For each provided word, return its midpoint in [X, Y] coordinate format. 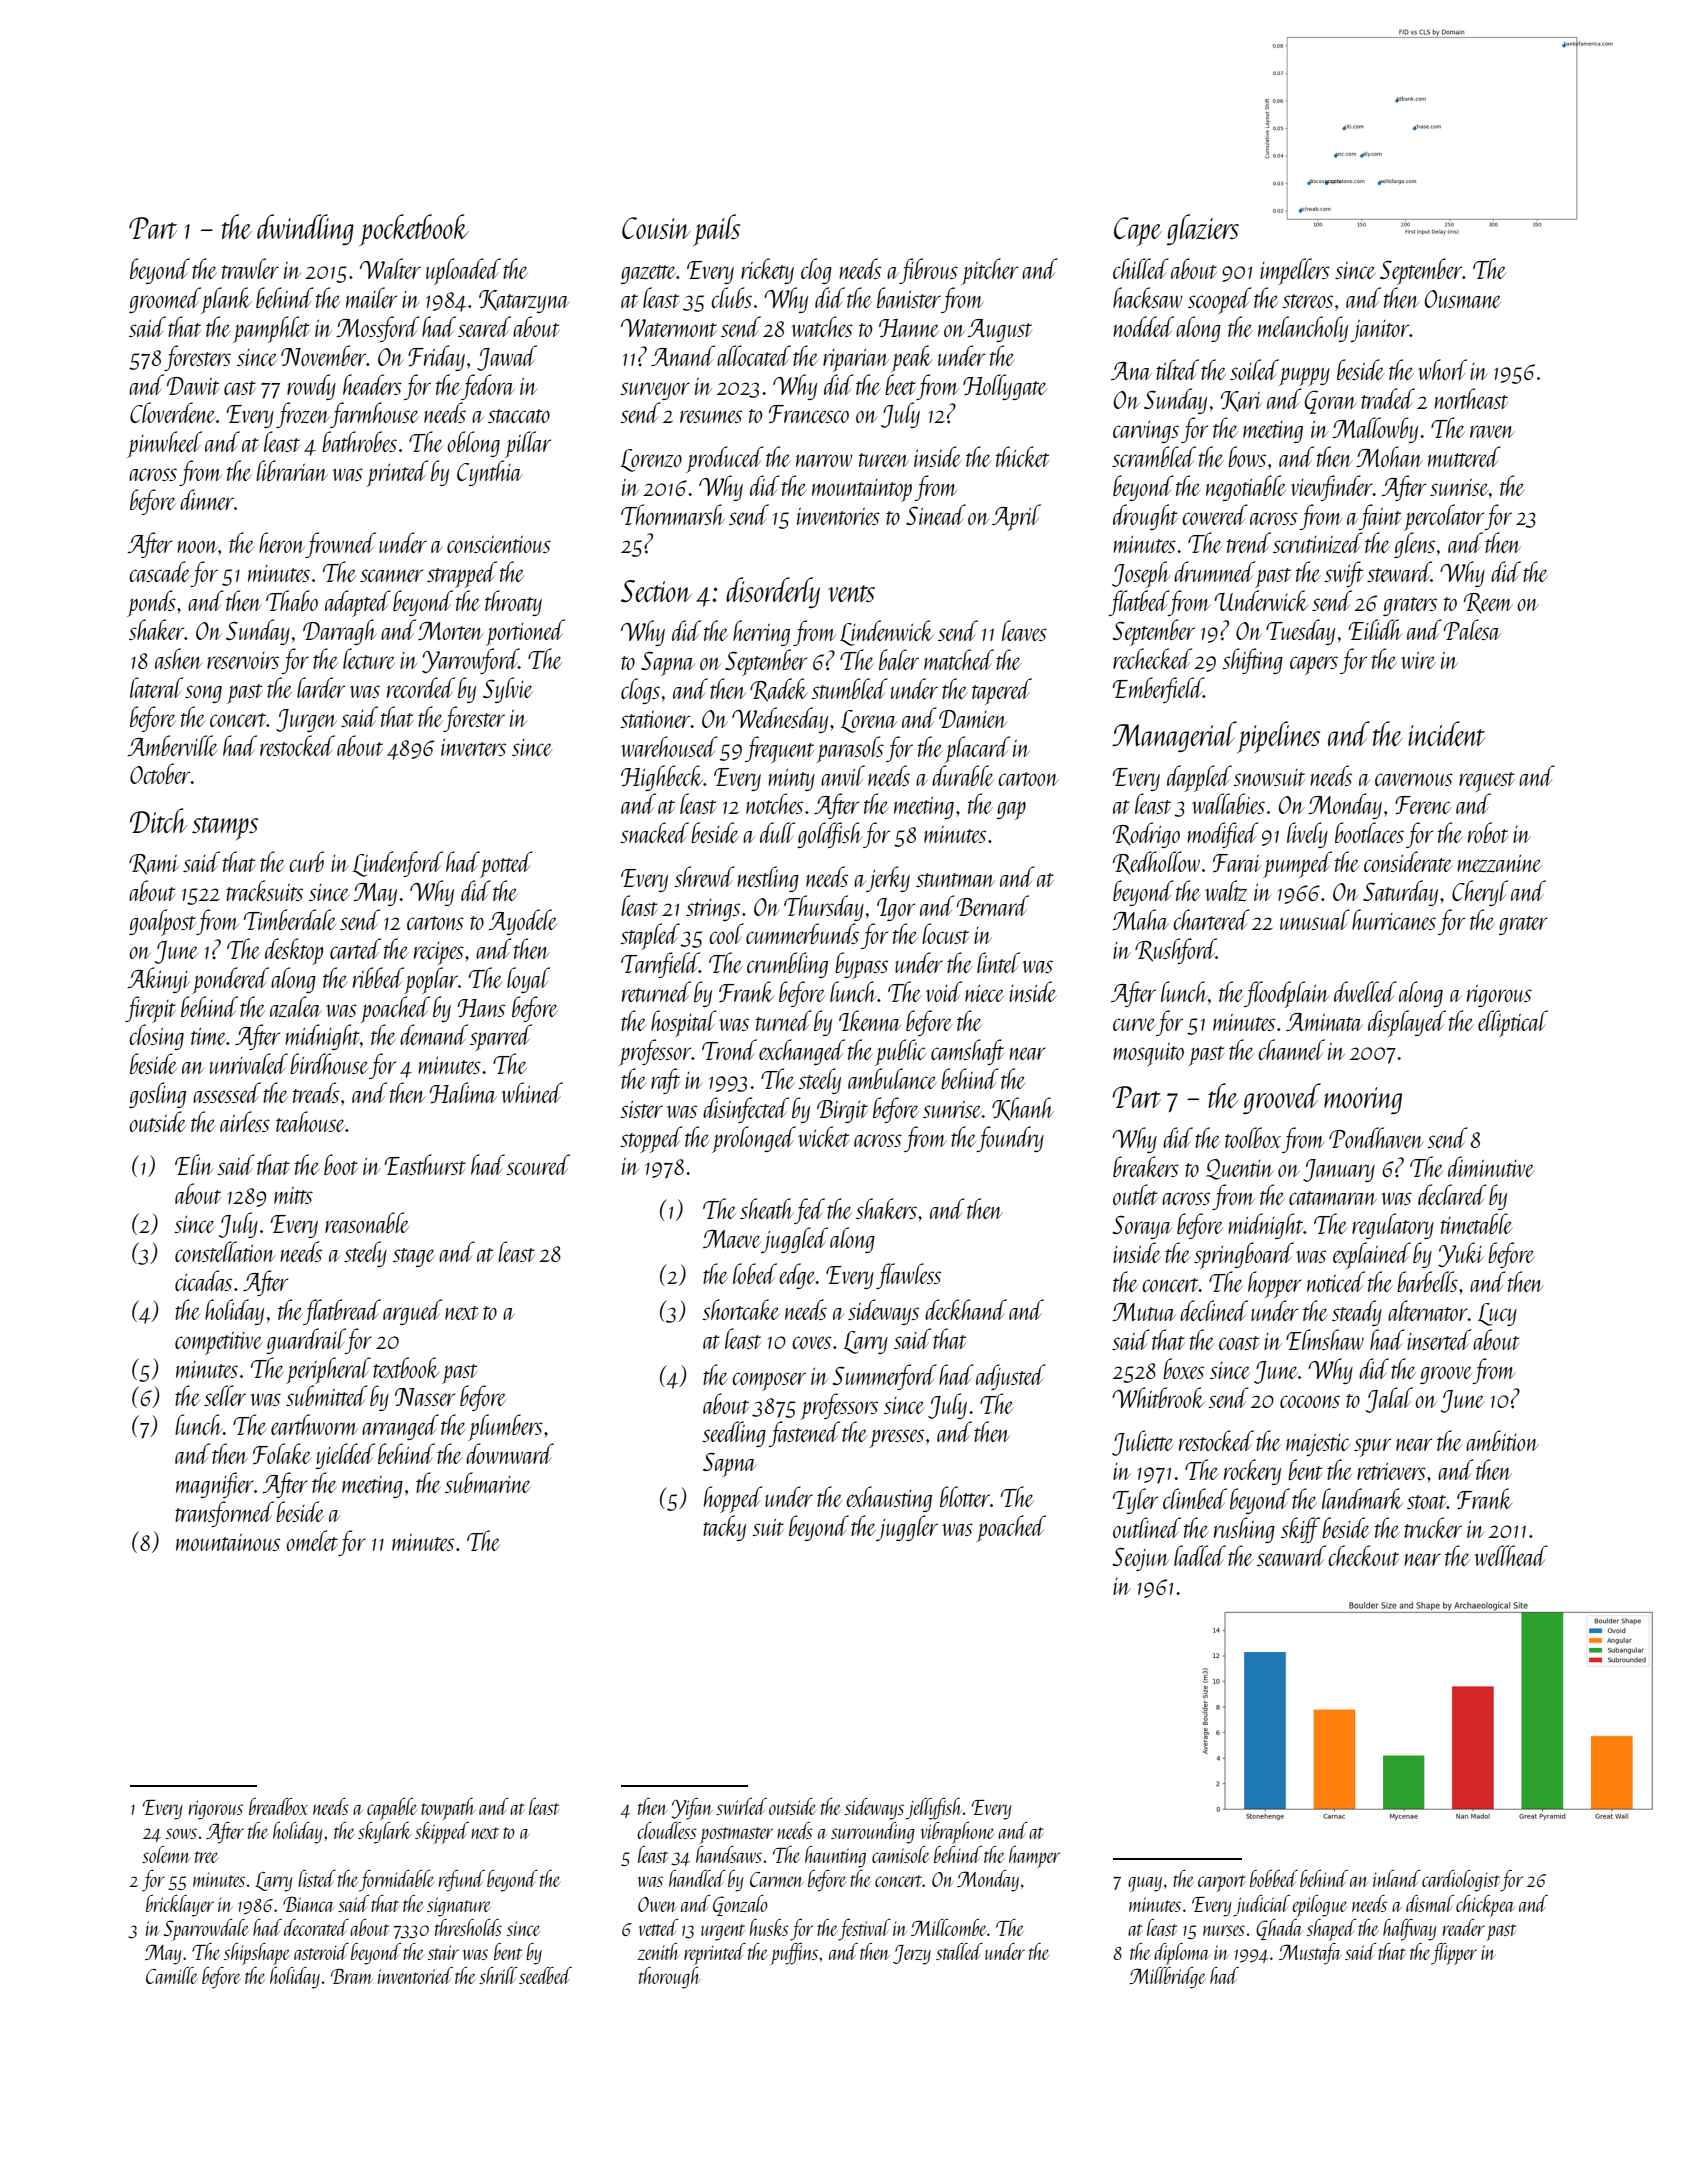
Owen [657, 1904]
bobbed [1274, 1878]
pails [716, 230]
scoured [538, 1164]
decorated [316, 1927]
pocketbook [414, 230]
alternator [1428, 1310]
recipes [439, 953]
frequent [779, 749]
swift [1344, 574]
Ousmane [1463, 299]
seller [225, 1395]
